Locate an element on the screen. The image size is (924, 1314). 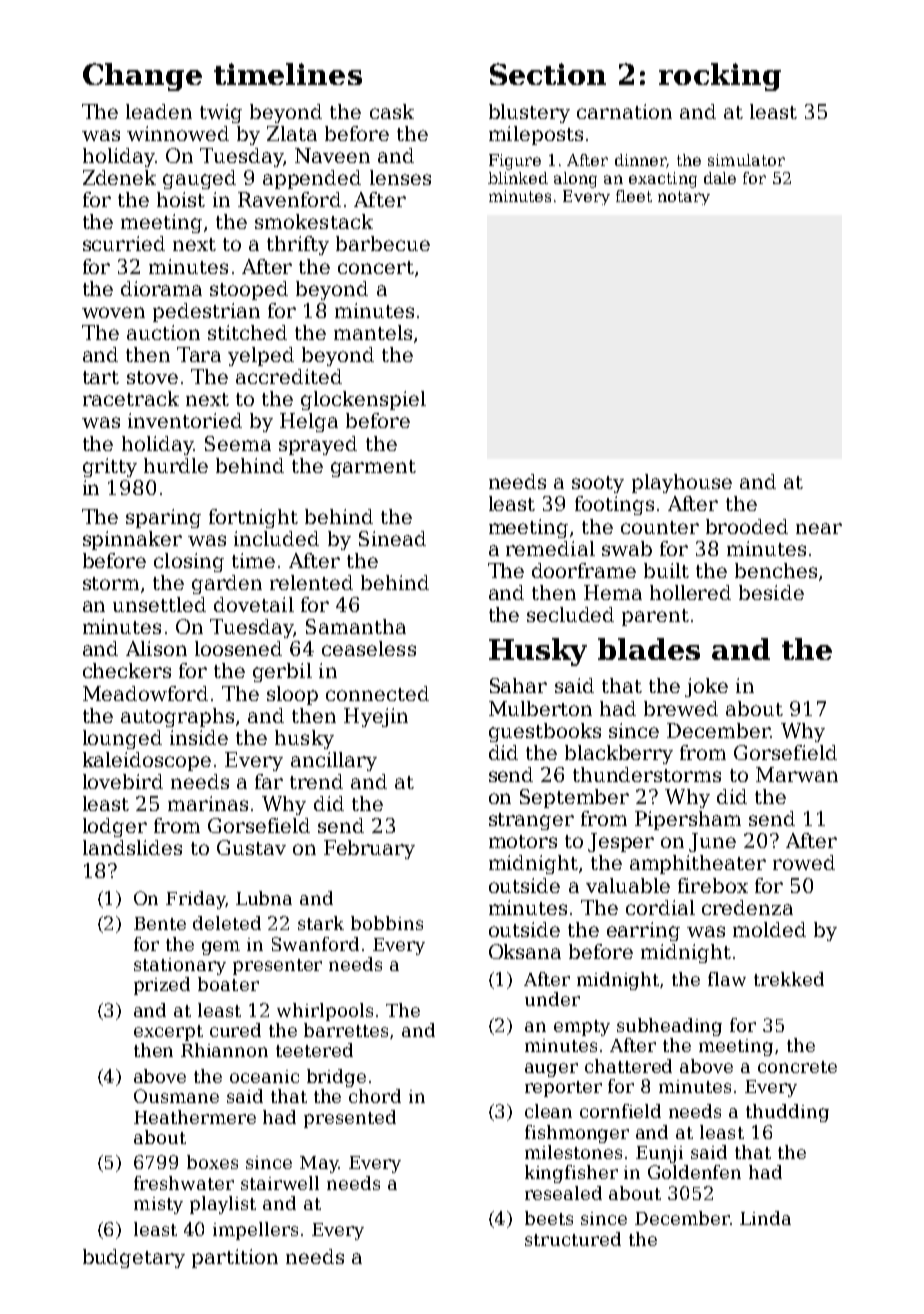
remedial is located at coordinates (550, 548).
